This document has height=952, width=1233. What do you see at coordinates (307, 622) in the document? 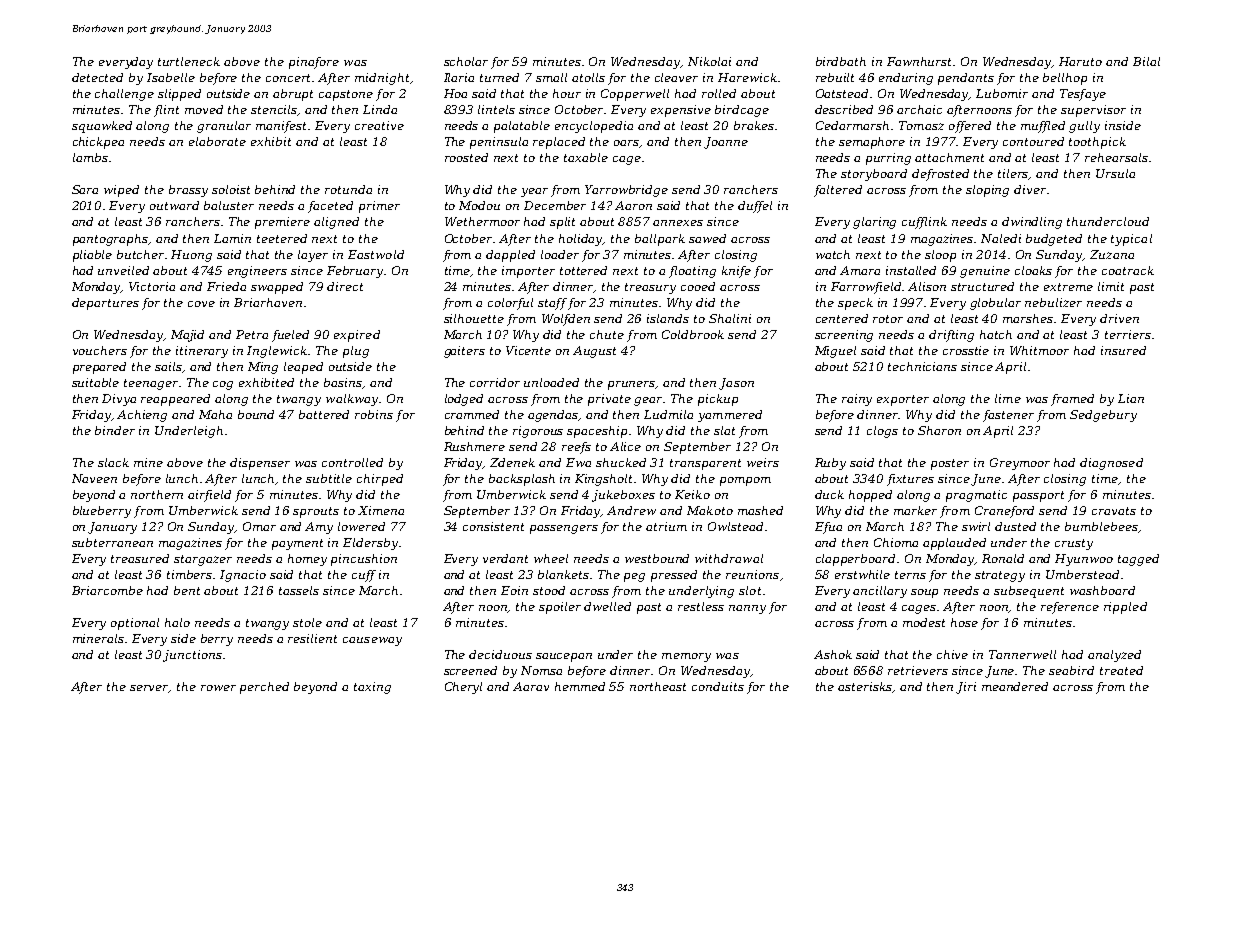
I see `stole` at bounding box center [307, 622].
